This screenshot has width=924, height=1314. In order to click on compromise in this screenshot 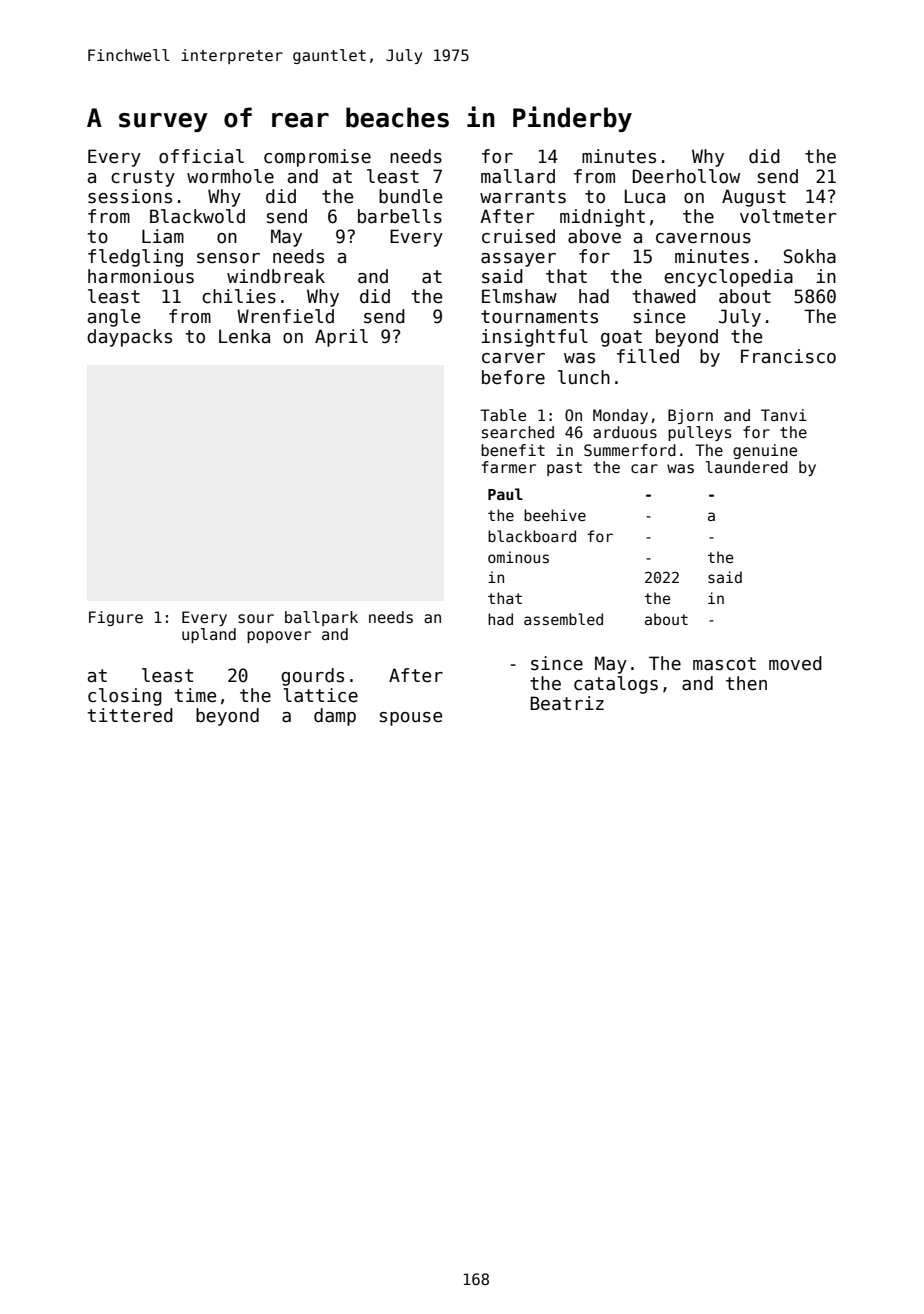, I will do `click(317, 158)`.
